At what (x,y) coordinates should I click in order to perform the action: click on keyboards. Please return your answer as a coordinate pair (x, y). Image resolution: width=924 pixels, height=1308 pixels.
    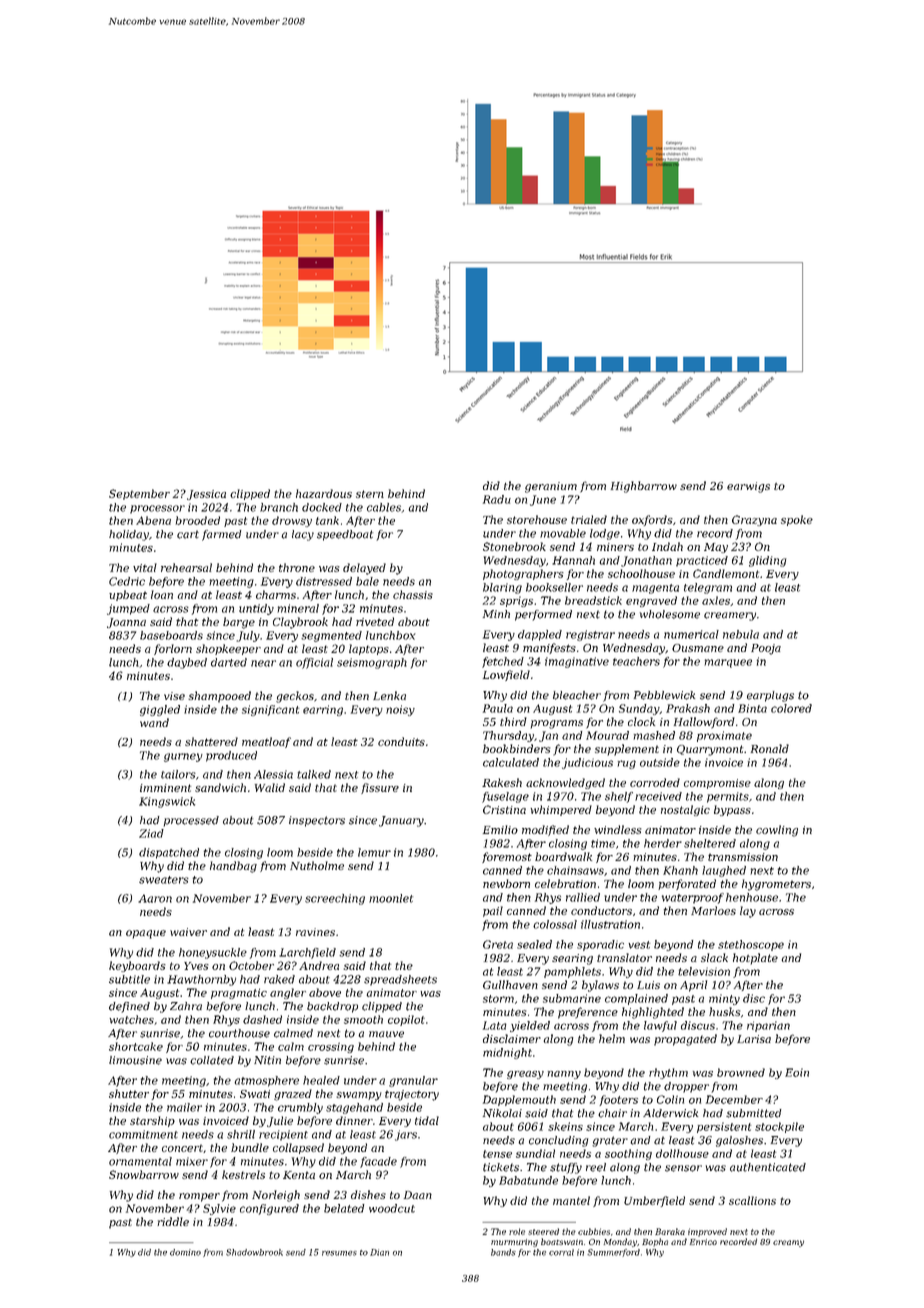
    Looking at the image, I should click on (137, 966).
